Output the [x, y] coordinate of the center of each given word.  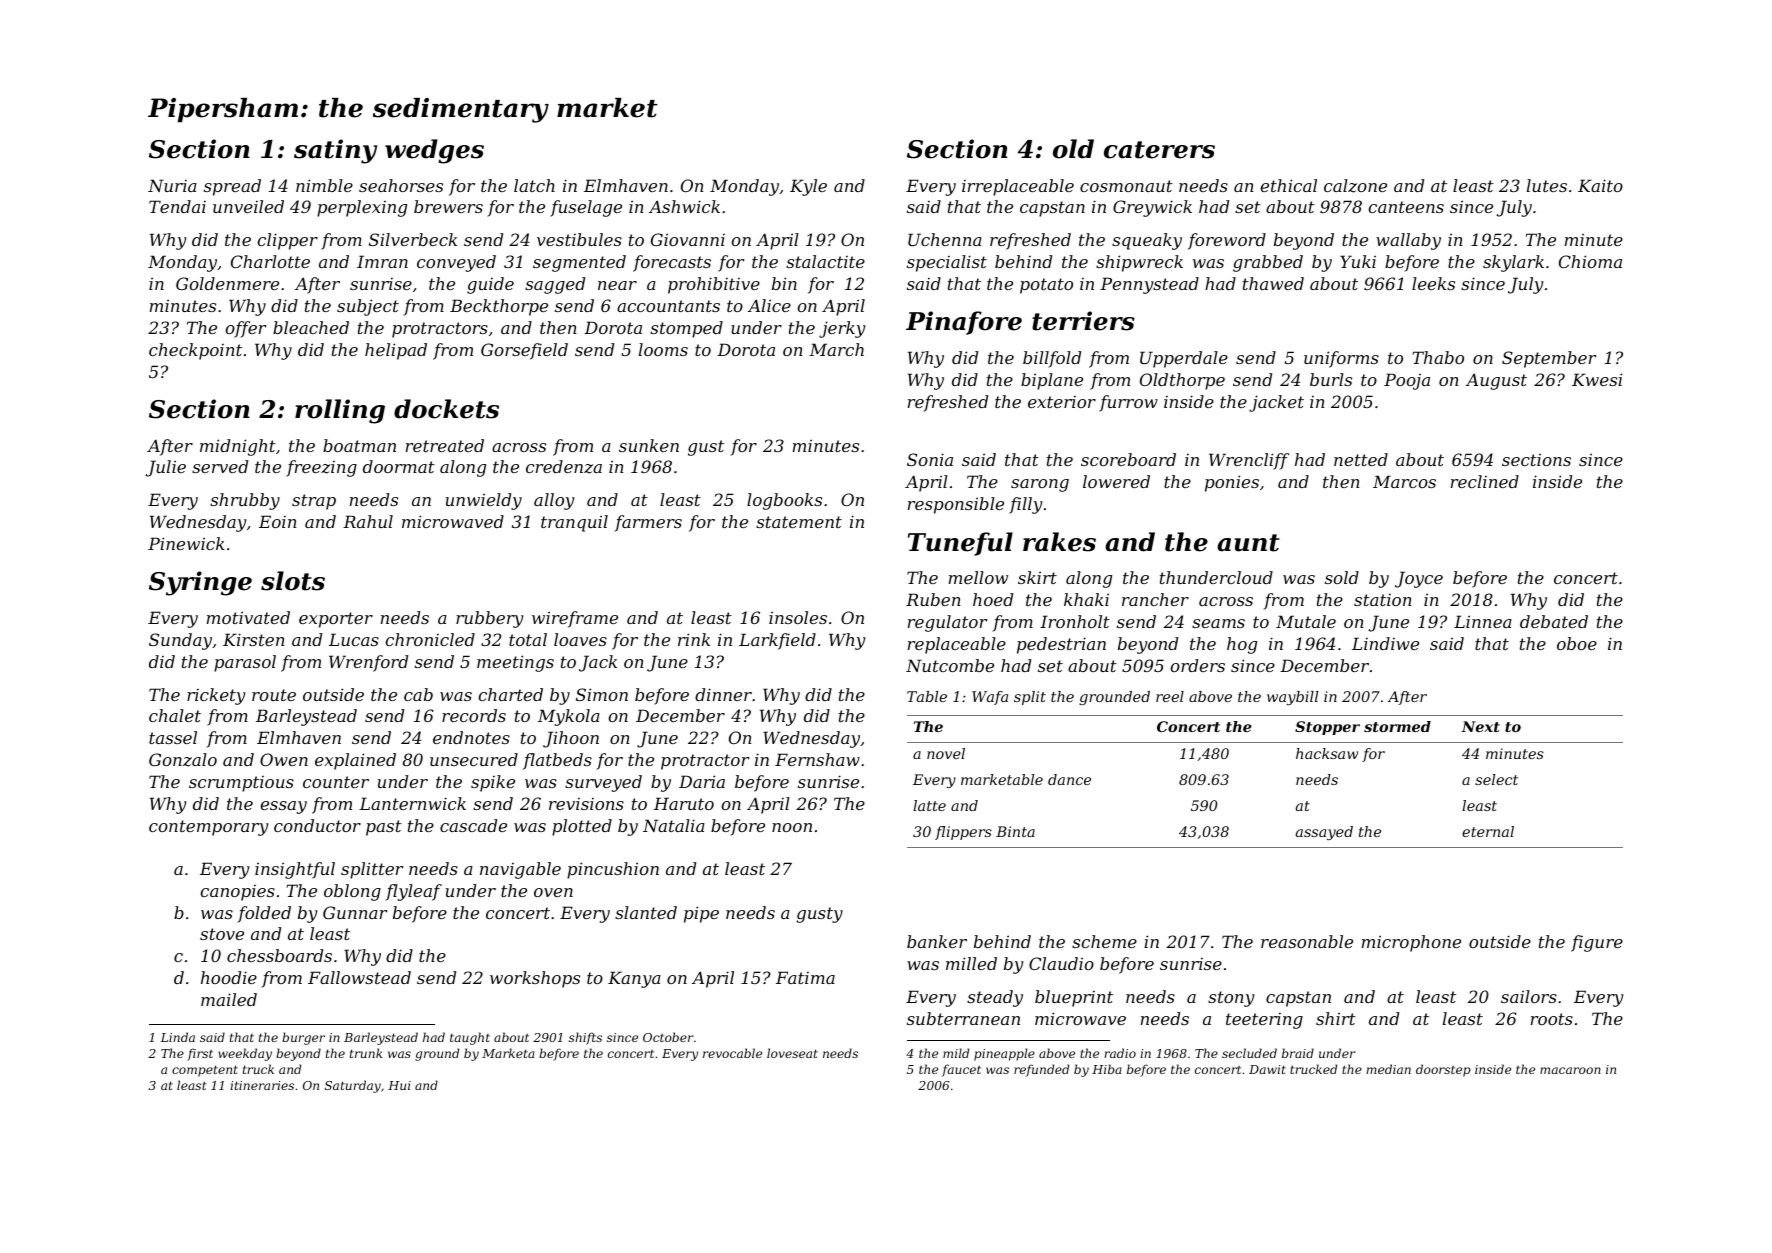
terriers [1083, 321]
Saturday [353, 1086]
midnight [238, 447]
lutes [1547, 185]
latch [534, 185]
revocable [732, 1053]
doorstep [1443, 1070]
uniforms [1341, 359]
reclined [1485, 481]
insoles [798, 617]
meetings [515, 663]
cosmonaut [1126, 186]
